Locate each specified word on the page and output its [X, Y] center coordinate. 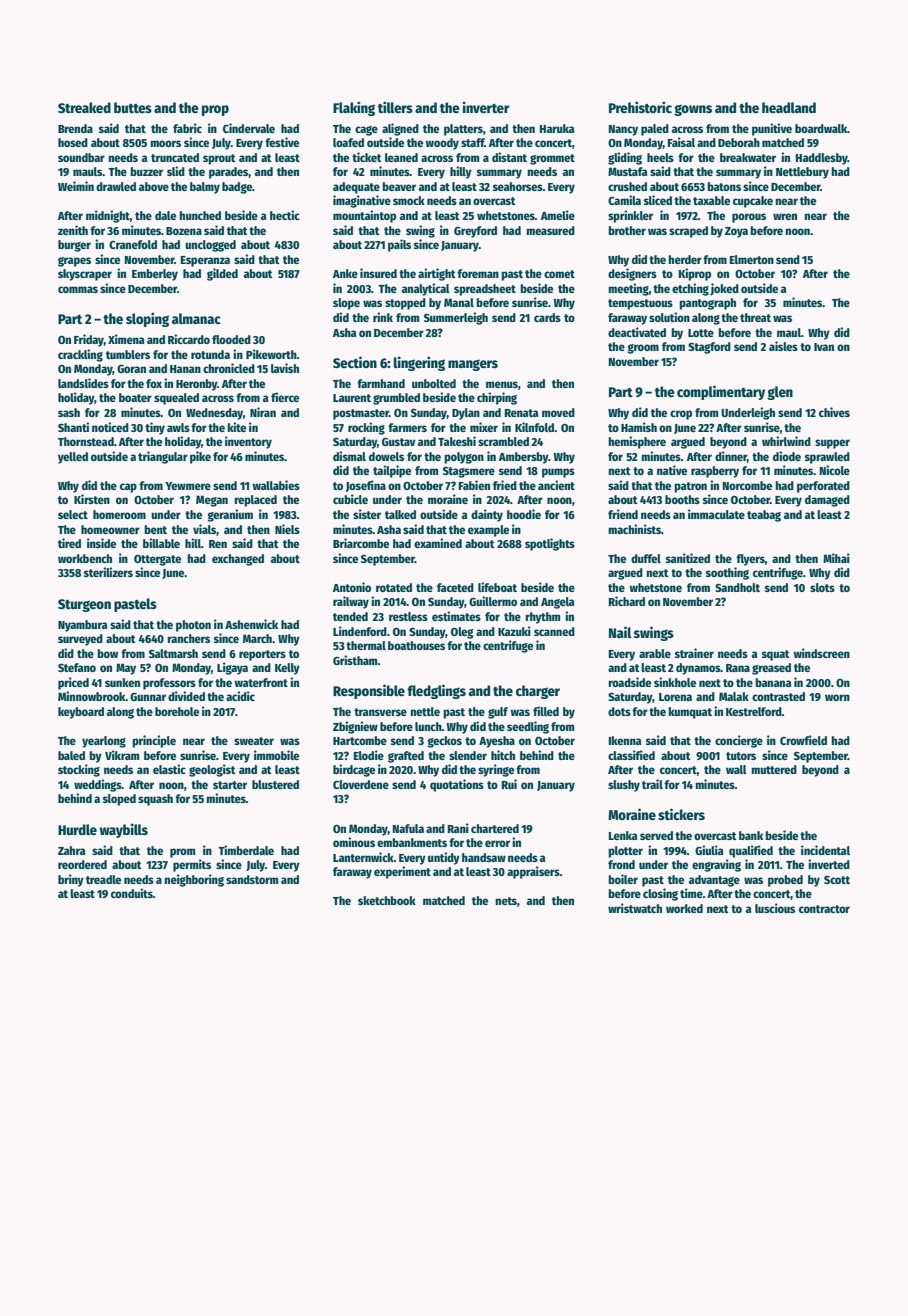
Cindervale [249, 128]
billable [161, 543]
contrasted [778, 696]
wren [785, 216]
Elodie [369, 755]
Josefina [366, 486]
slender [468, 755]
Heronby [196, 385]
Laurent [352, 398]
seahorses [518, 186]
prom [182, 853]
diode [787, 456]
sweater [254, 741]
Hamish [639, 427]
